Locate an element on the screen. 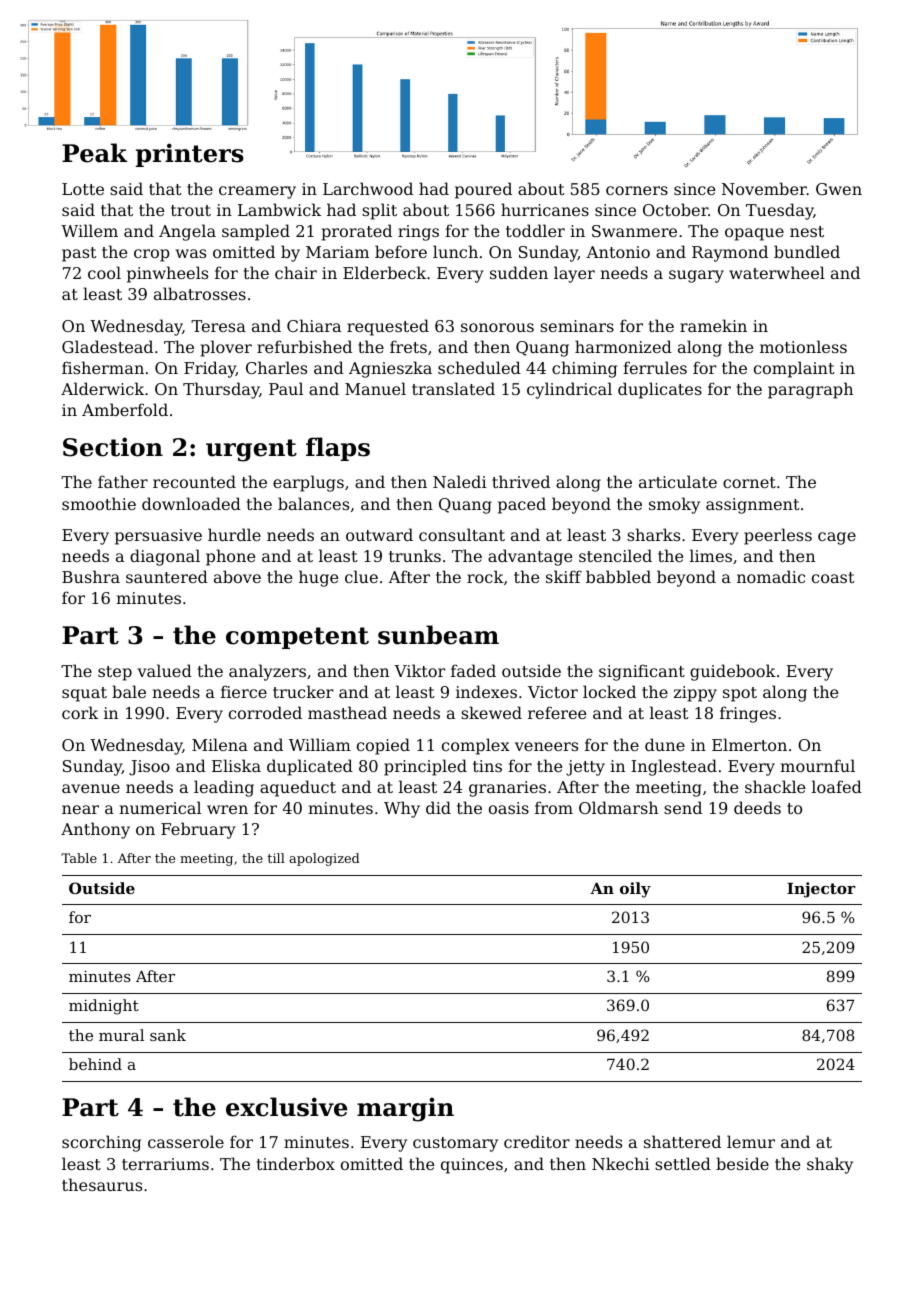 This screenshot has width=924, height=1314. bundled is located at coordinates (807, 251).
